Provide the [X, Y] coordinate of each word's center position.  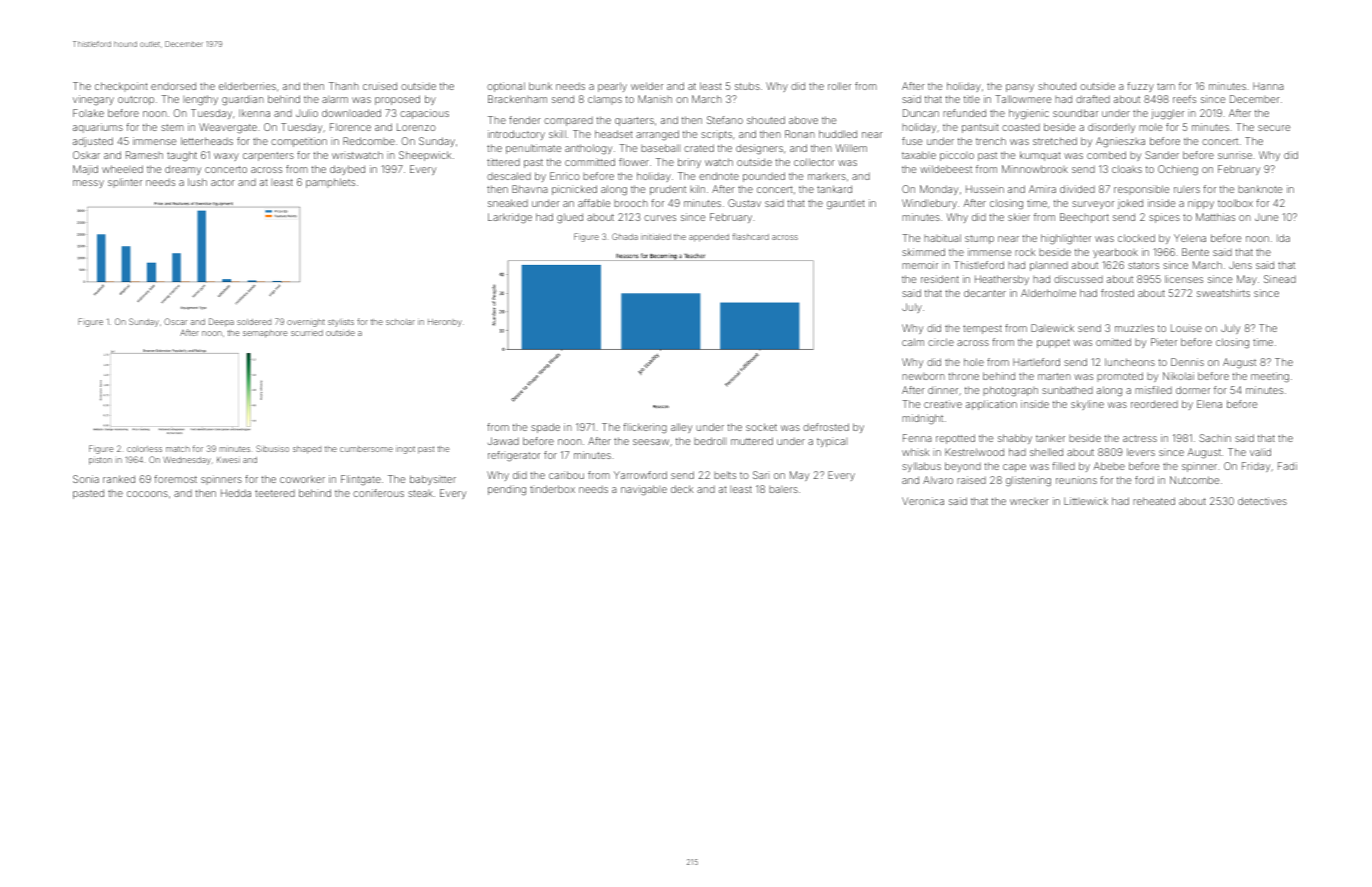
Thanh [344, 86]
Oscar [175, 321]
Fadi [1287, 466]
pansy [1020, 88]
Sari [761, 475]
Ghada [625, 236]
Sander [1162, 155]
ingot [405, 450]
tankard [834, 189]
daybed [347, 170]
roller [839, 86]
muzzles [1134, 328]
